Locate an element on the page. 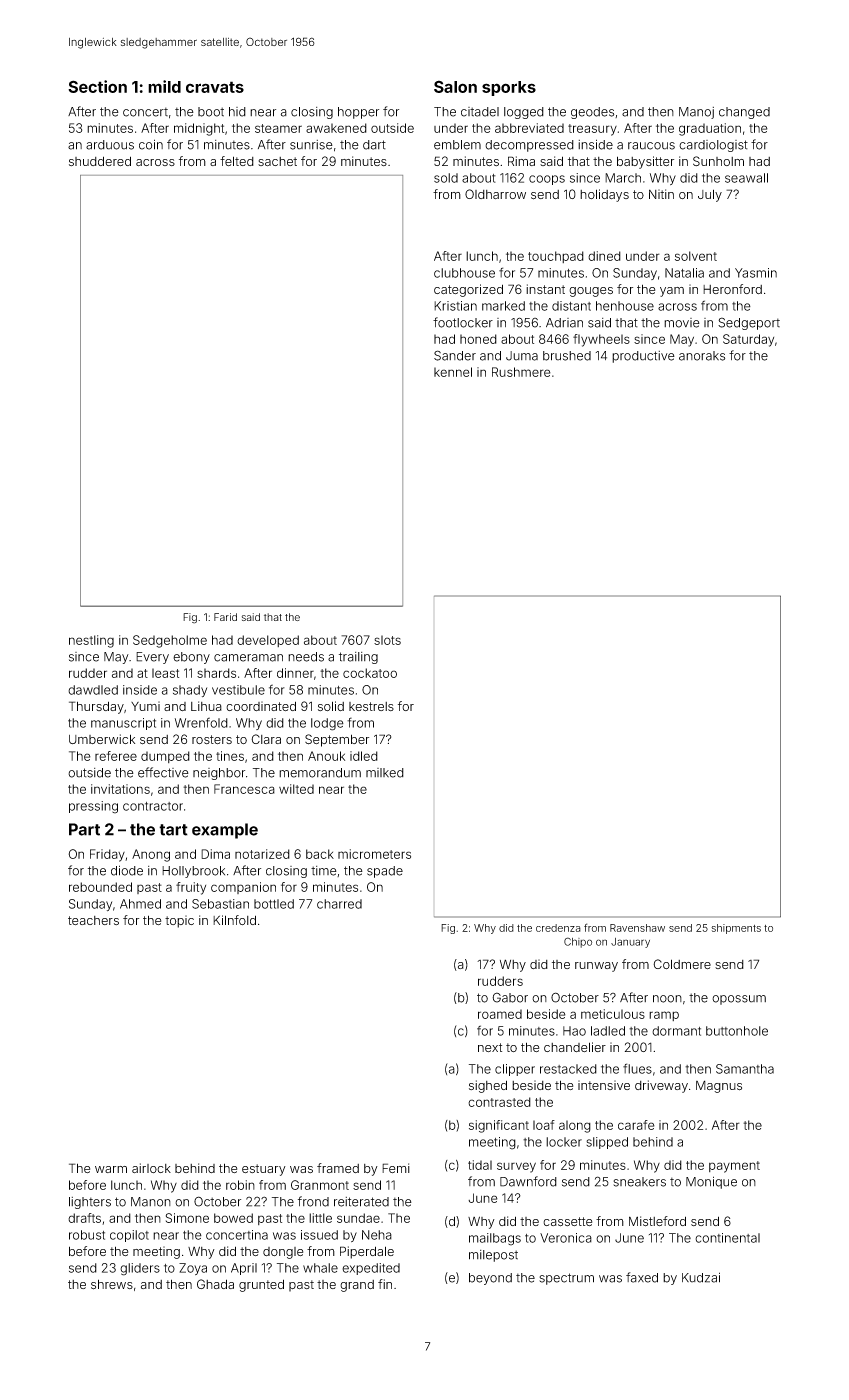 This image has height=1400, width=849. Saturday is located at coordinates (748, 340).
